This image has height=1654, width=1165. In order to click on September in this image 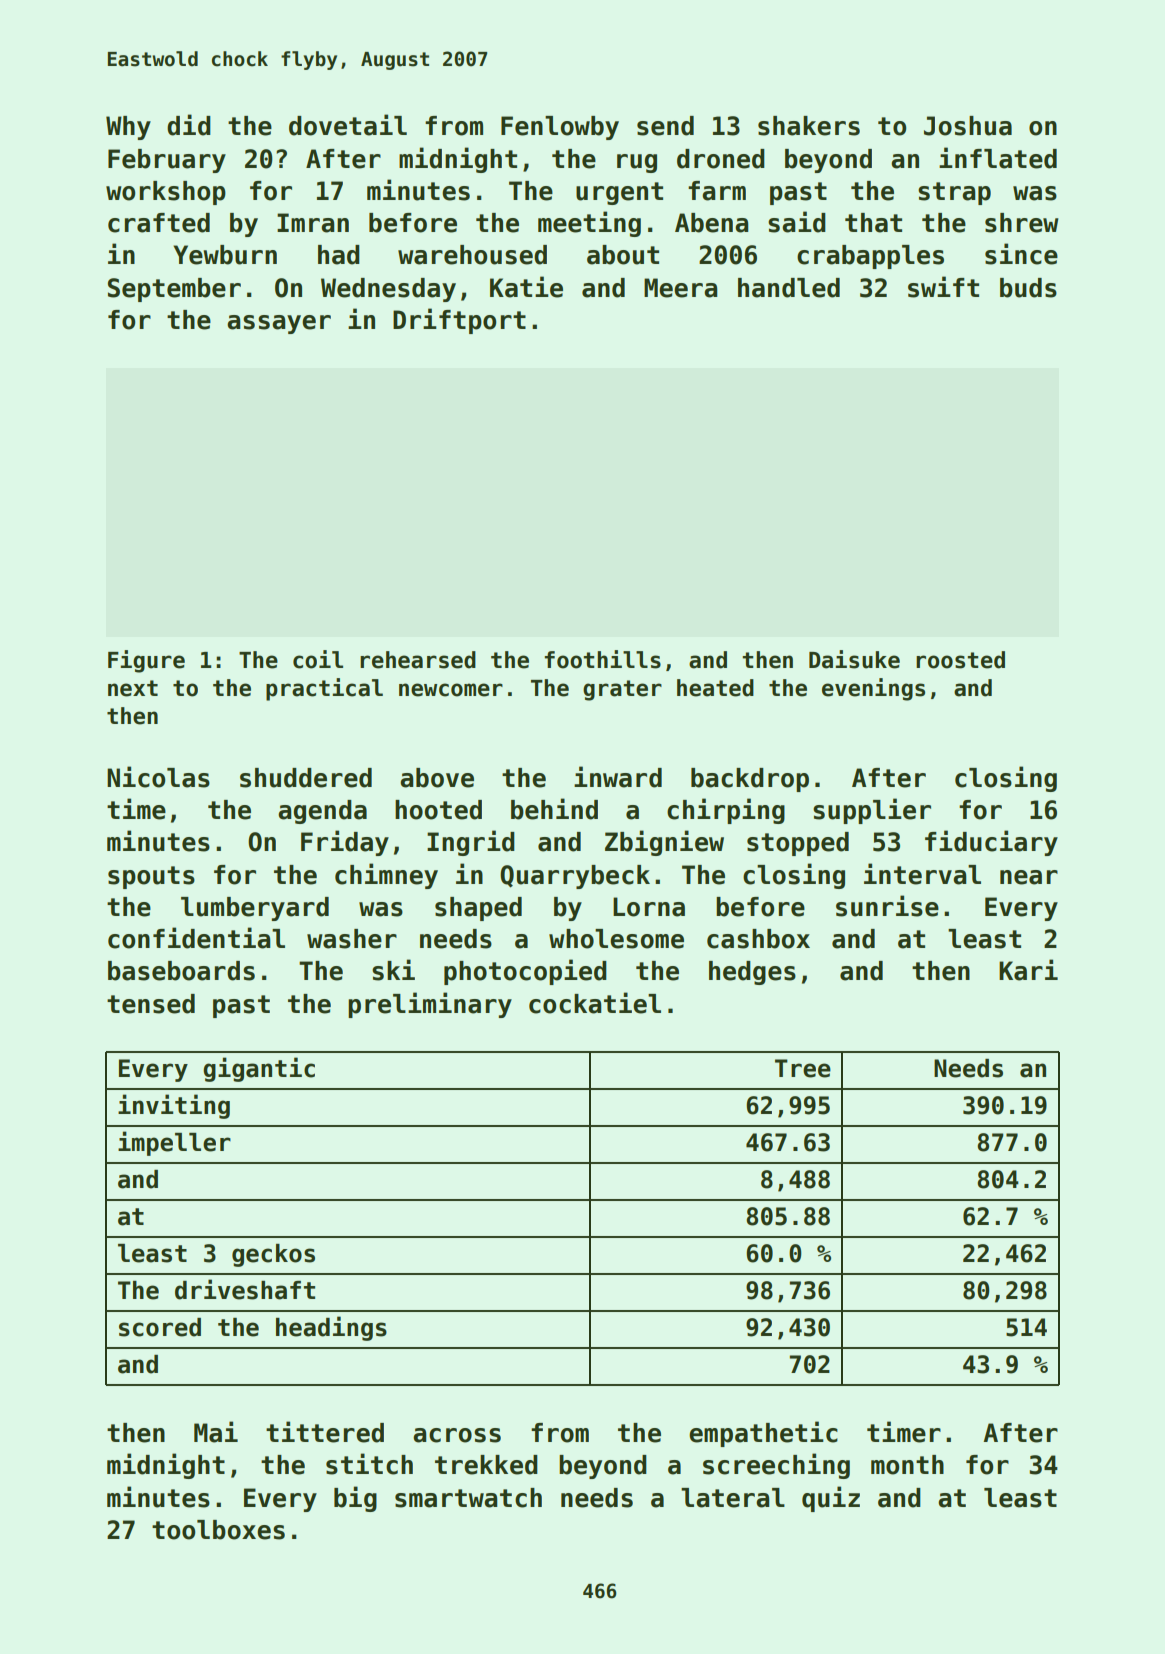, I will do `click(174, 290)`.
